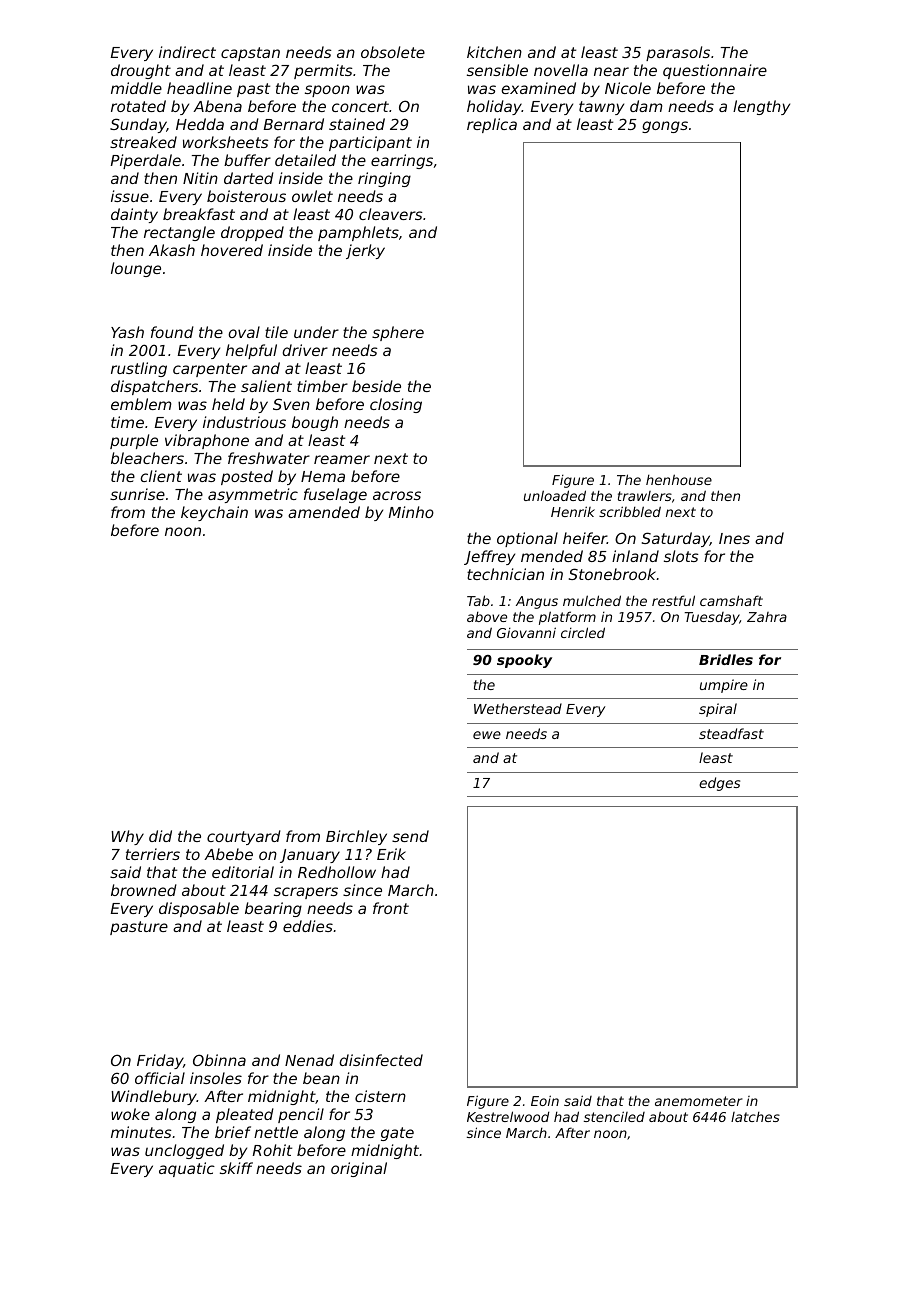  What do you see at coordinates (127, 422) in the screenshot?
I see `time` at bounding box center [127, 422].
